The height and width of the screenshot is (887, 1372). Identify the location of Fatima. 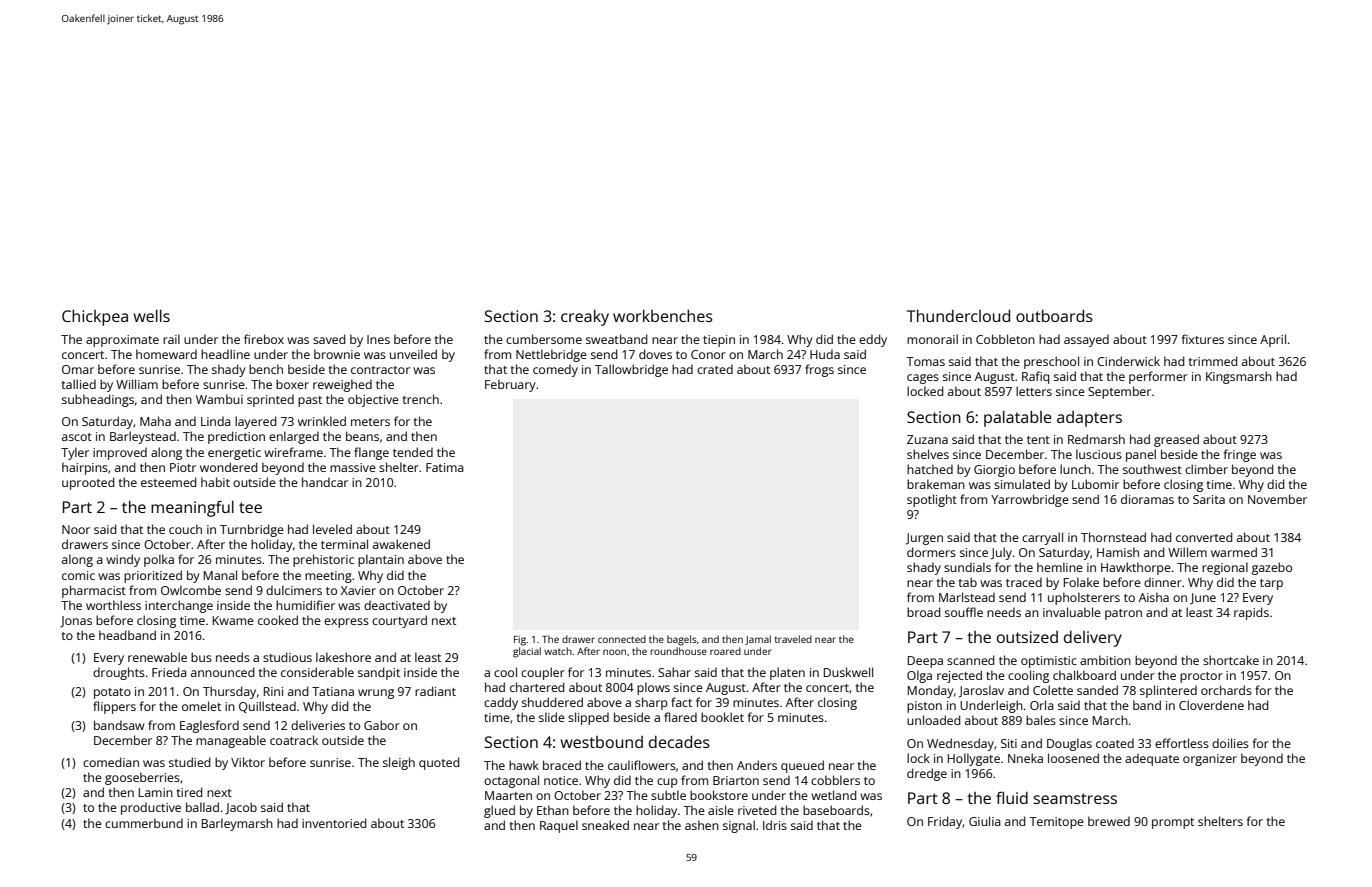
(445, 467).
